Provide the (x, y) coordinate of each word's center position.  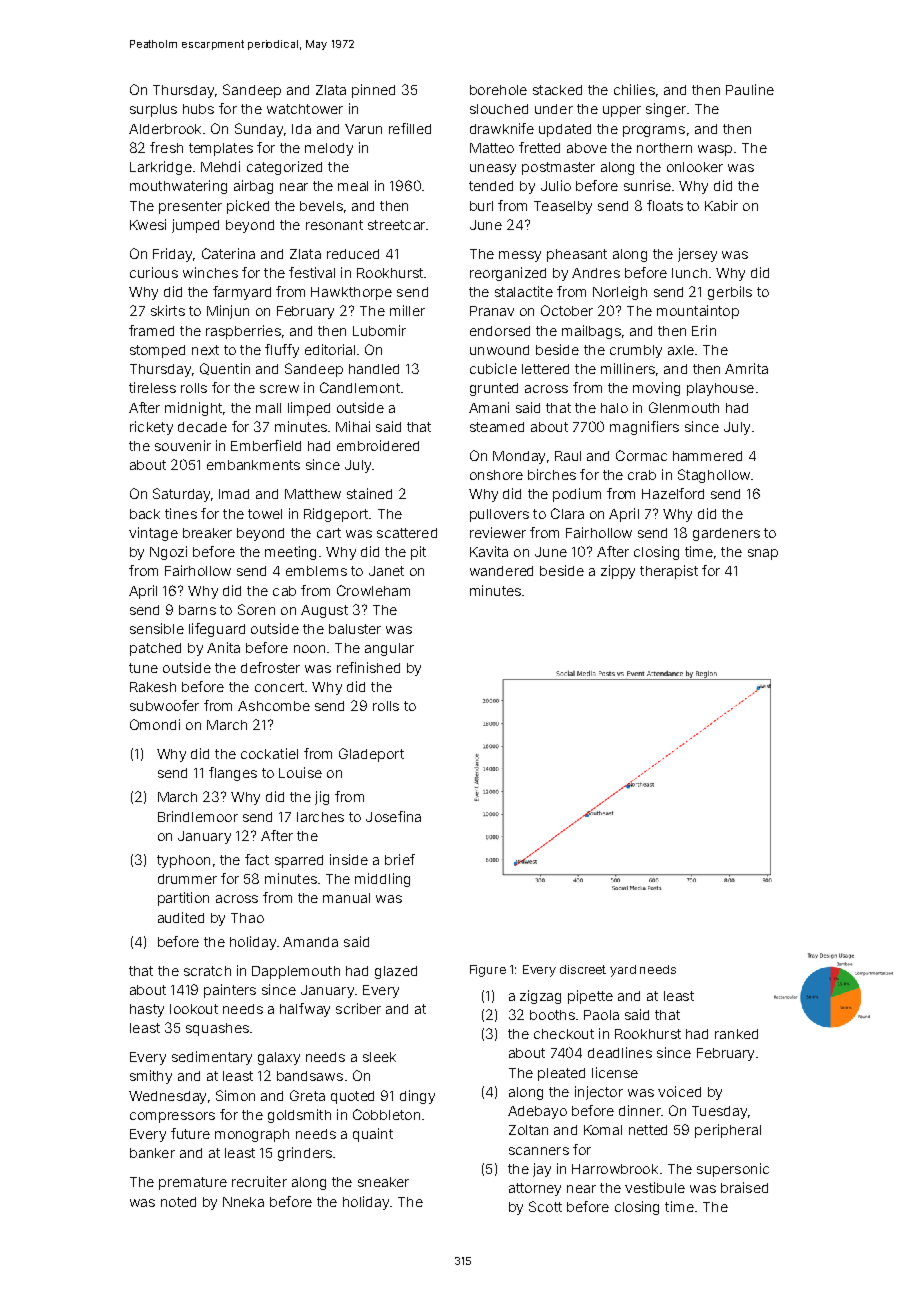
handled (374, 369)
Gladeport (371, 755)
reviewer (498, 532)
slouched (499, 109)
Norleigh (620, 293)
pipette (590, 997)
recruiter (259, 1181)
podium (577, 495)
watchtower (305, 109)
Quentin (225, 369)
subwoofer (164, 705)
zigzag (540, 997)
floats (665, 205)
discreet (583, 969)
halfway (305, 1010)
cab (284, 591)
